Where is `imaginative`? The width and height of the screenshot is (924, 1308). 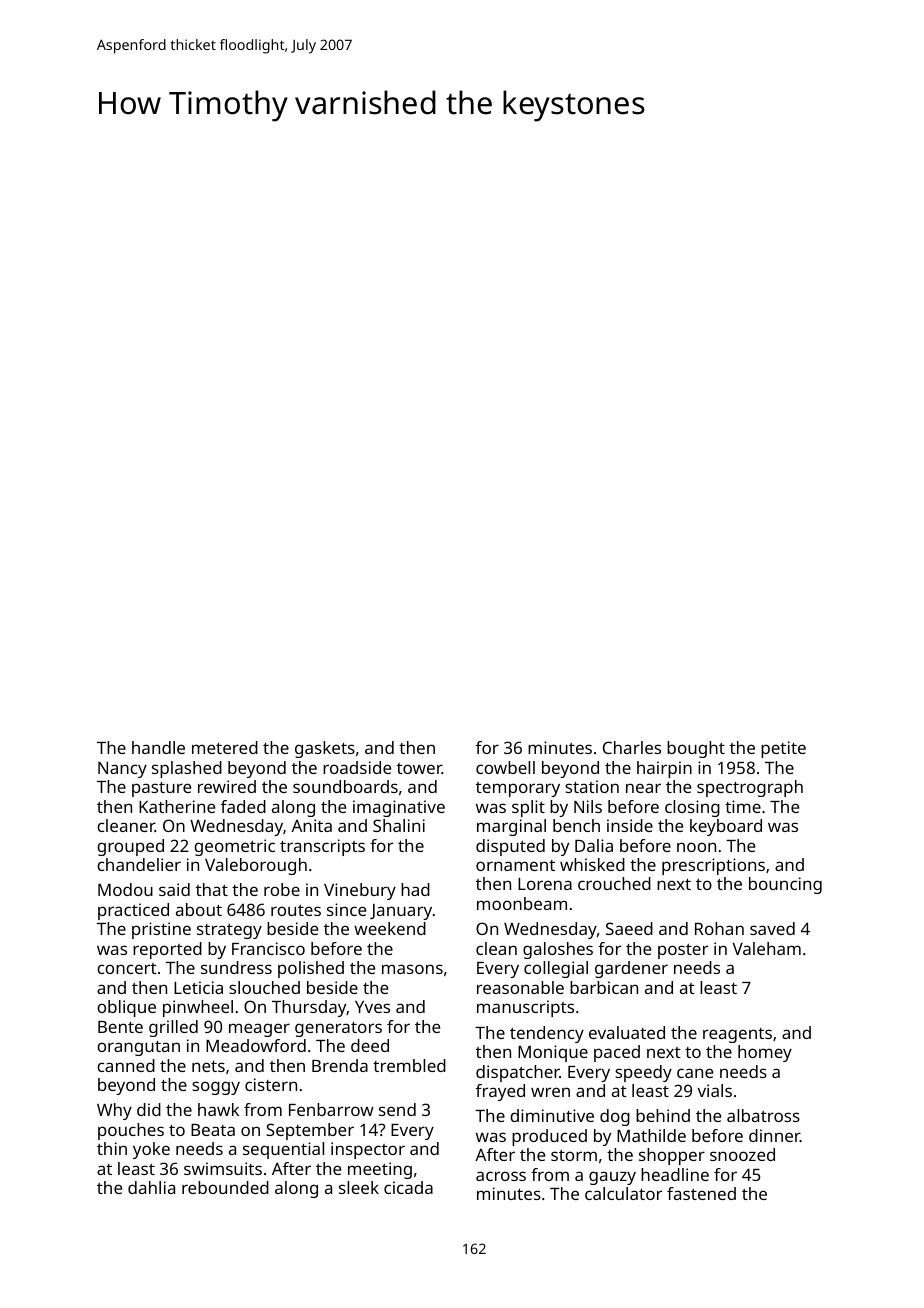 imaginative is located at coordinates (399, 808).
